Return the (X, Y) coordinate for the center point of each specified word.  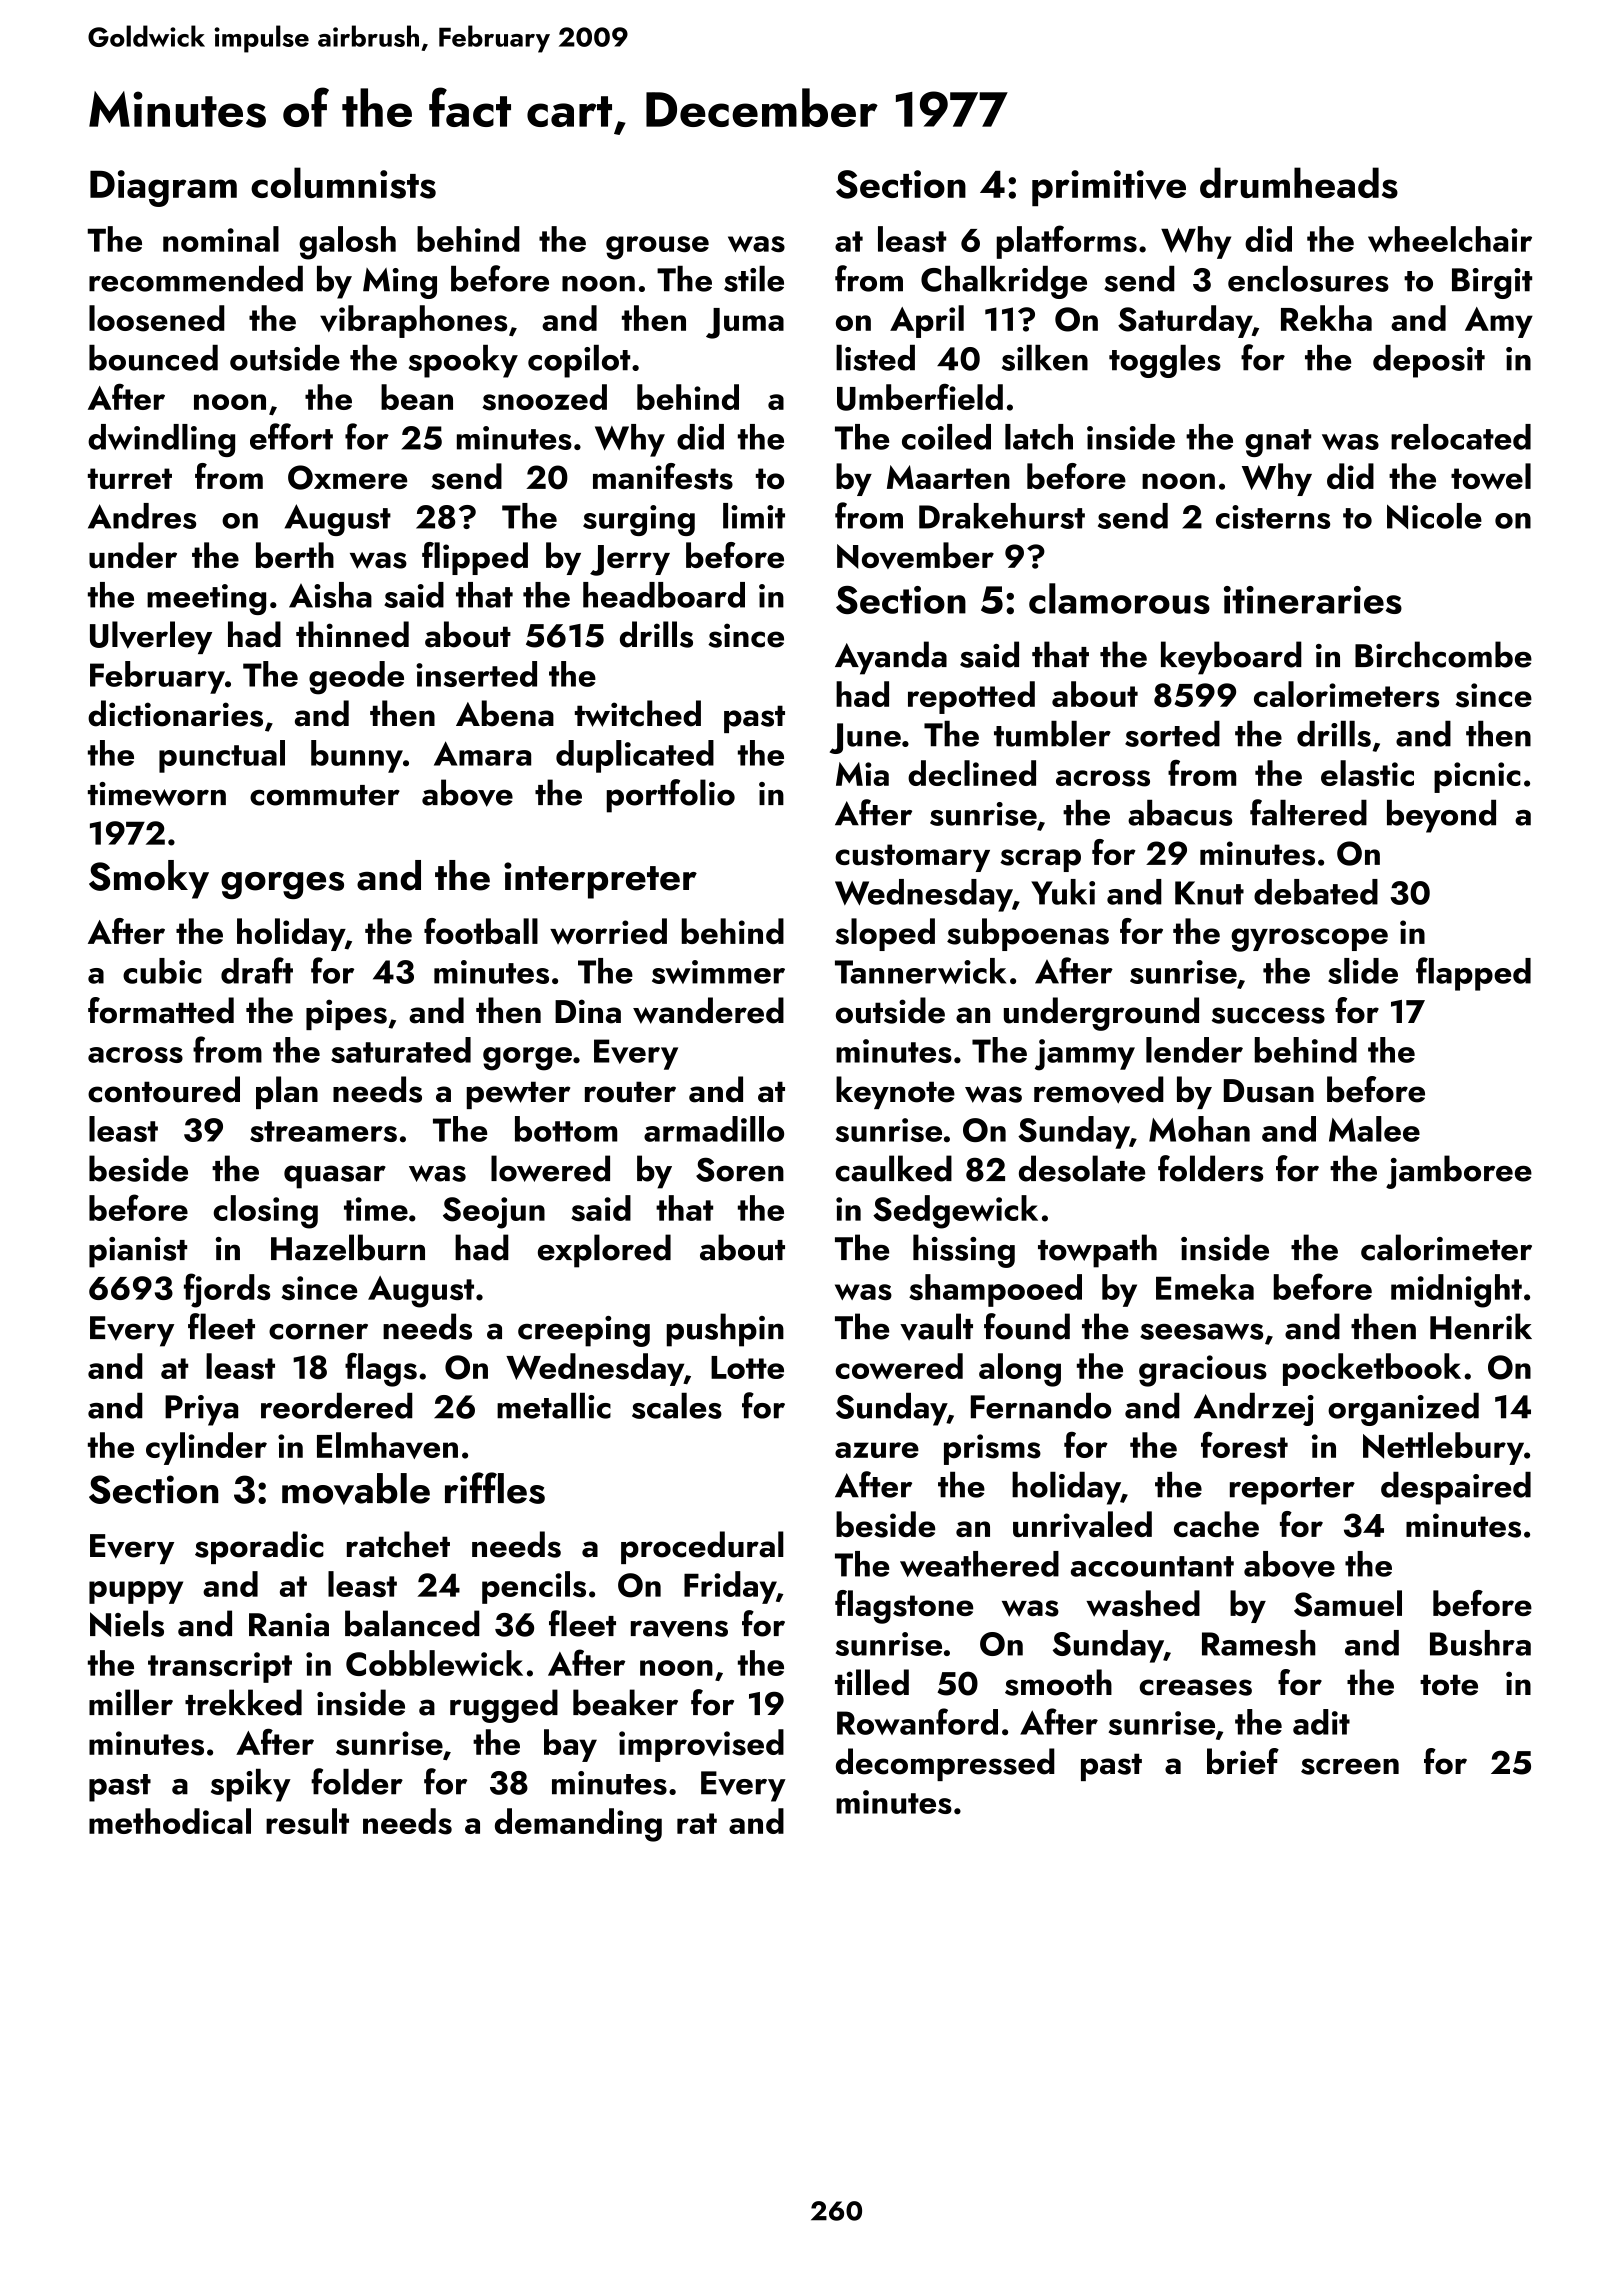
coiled (946, 437)
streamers (323, 1131)
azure (877, 1450)
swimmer (718, 972)
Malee (1374, 1129)
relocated (1461, 437)
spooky (463, 361)
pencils (534, 1587)
